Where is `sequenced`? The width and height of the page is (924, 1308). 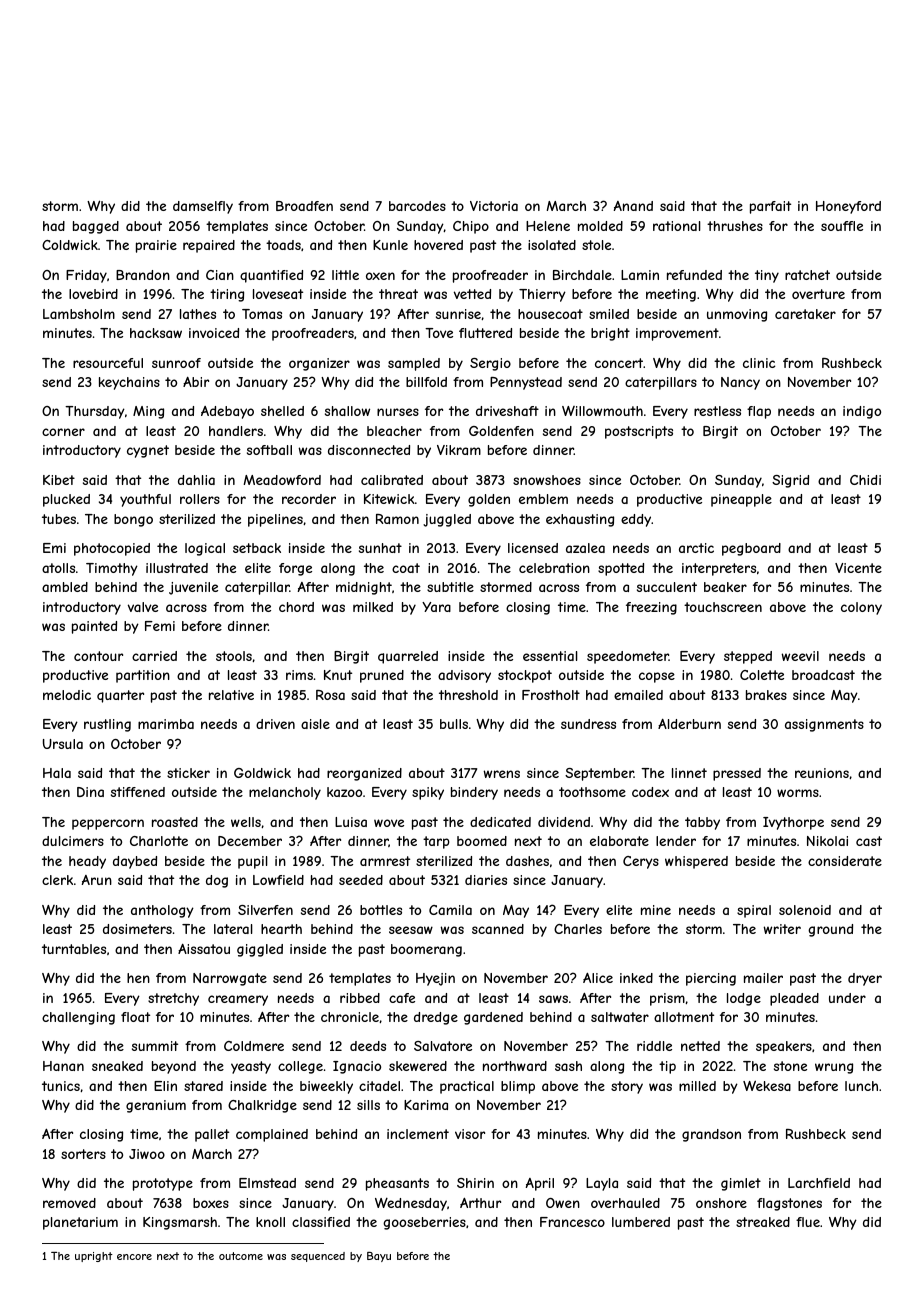
sequenced is located at coordinates (318, 1257).
